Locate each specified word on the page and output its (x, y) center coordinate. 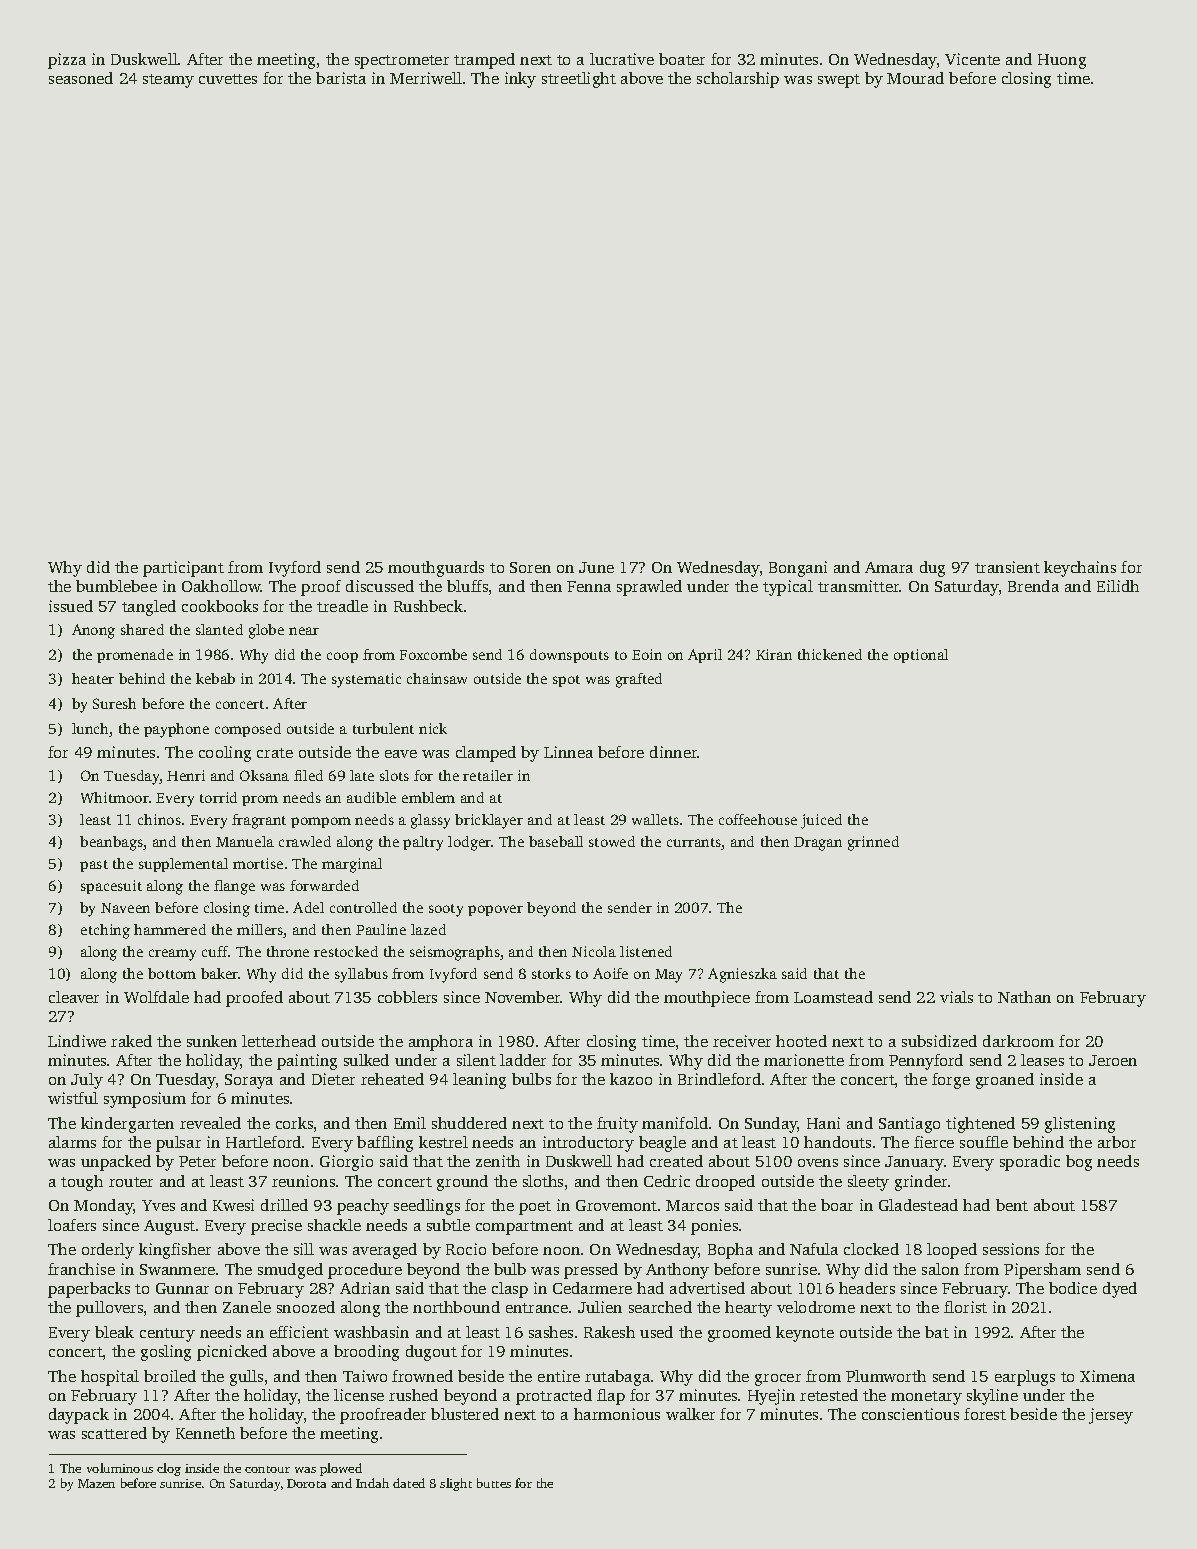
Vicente (972, 59)
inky (520, 80)
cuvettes (228, 79)
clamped (486, 754)
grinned (873, 843)
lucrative (622, 59)
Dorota (306, 1483)
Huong (1062, 61)
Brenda (1033, 586)
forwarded (324, 885)
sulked (366, 1060)
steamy (168, 81)
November (523, 997)
